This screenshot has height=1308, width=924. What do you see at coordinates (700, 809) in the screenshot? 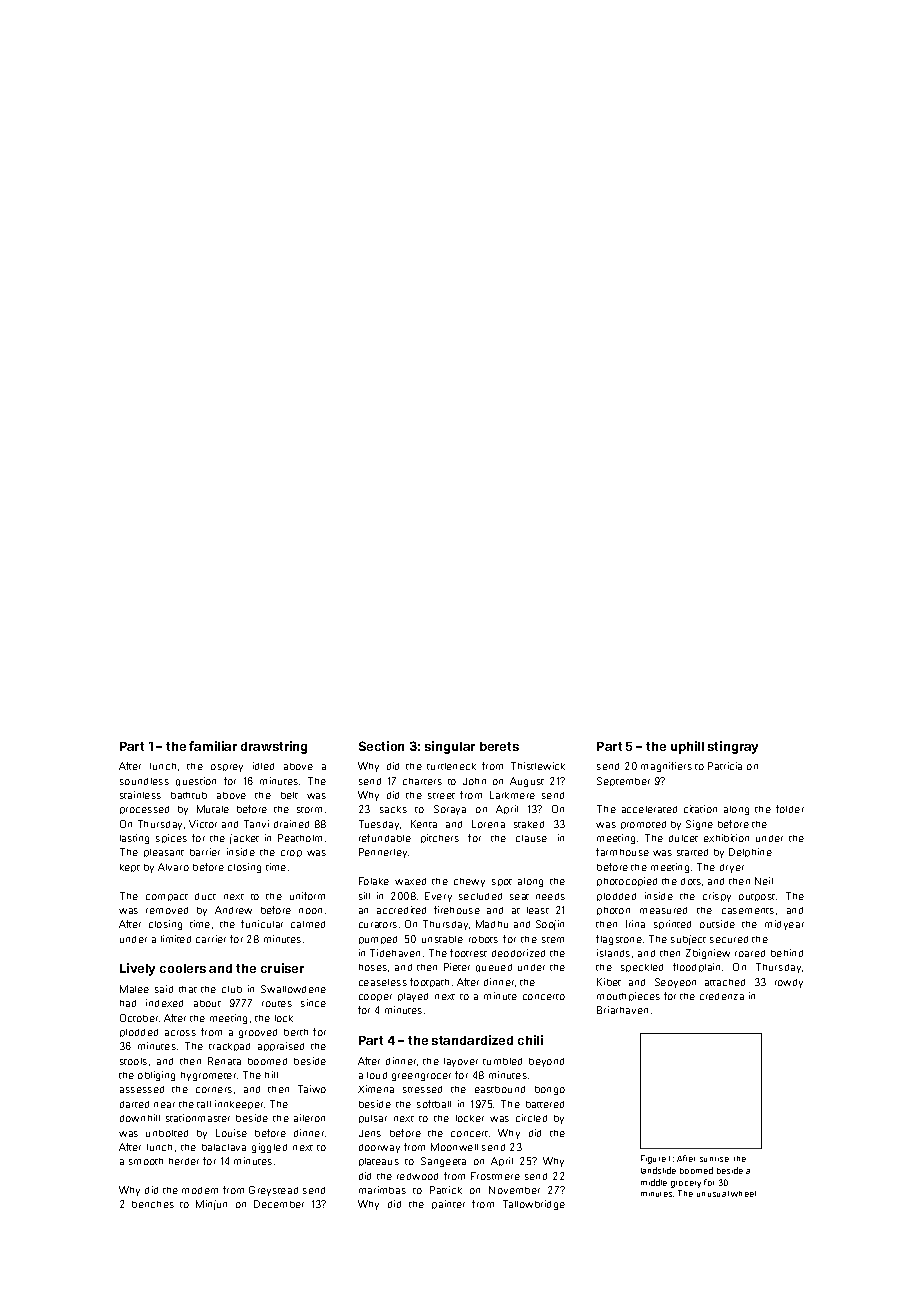
I see `citation` at bounding box center [700, 809].
